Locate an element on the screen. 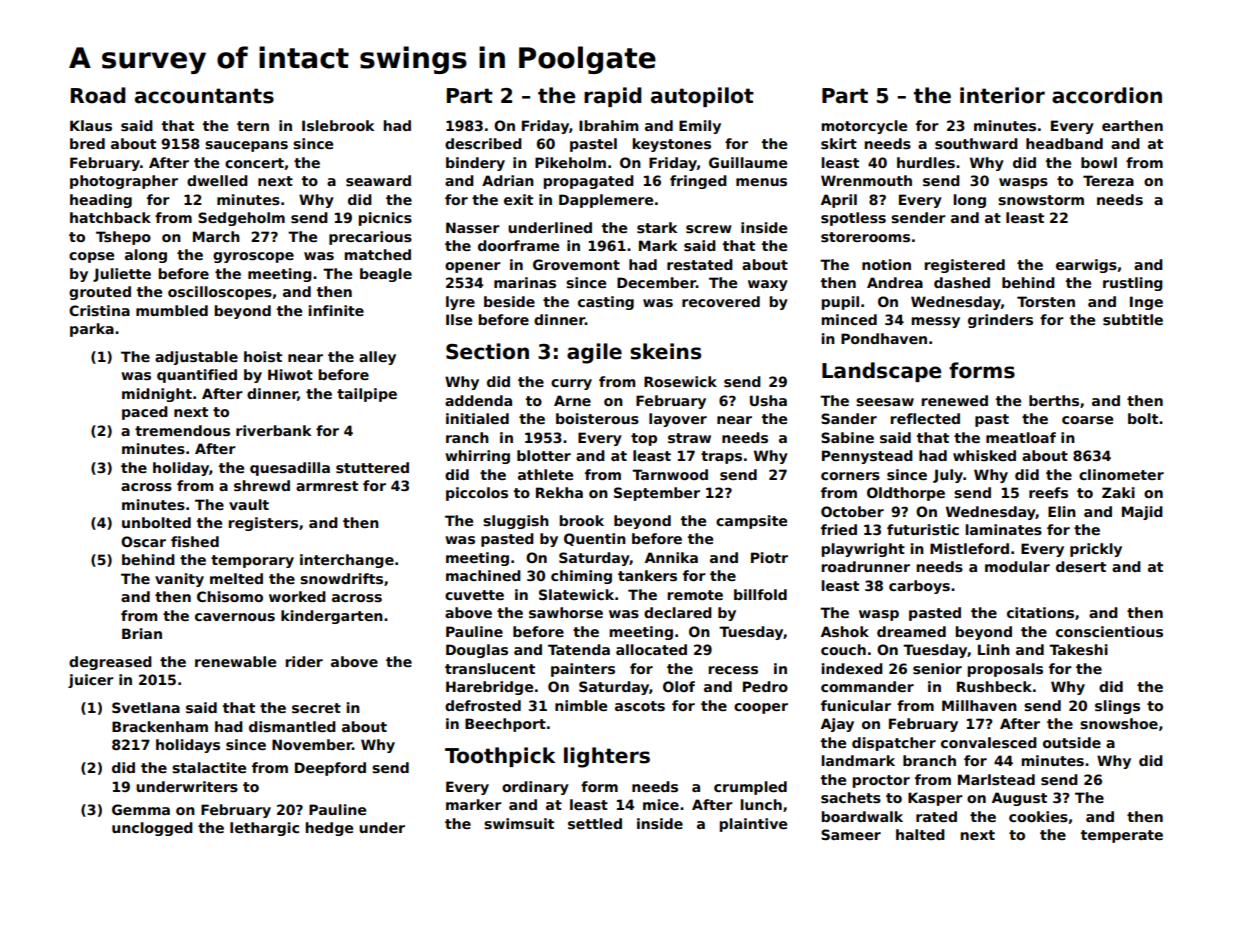 Image resolution: width=1233 pixels, height=952 pixels. interior is located at coordinates (1002, 95).
